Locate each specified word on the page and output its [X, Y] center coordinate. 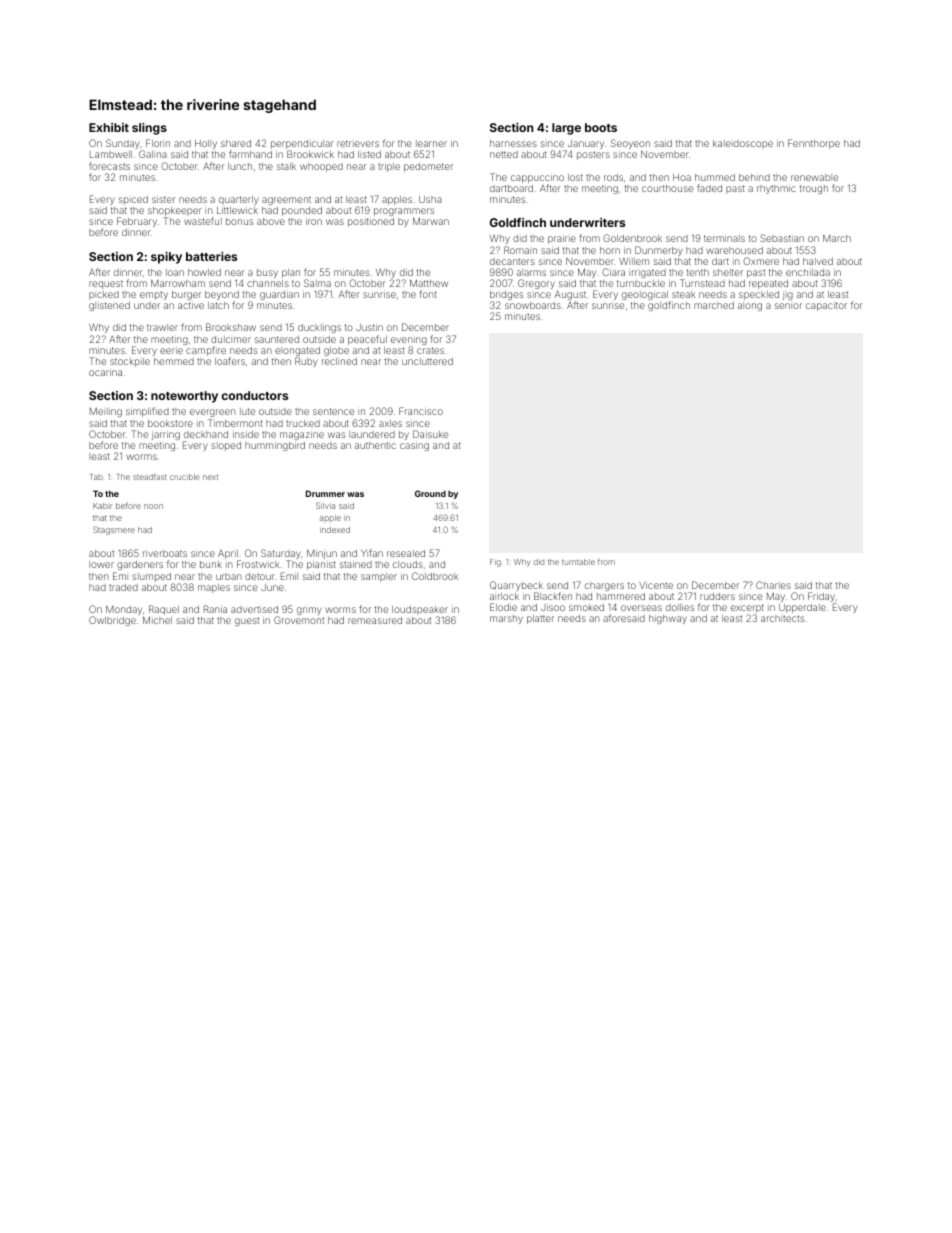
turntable [578, 562]
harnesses [513, 143]
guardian [279, 295]
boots [601, 127]
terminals [724, 238]
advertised [254, 609]
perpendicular [302, 145]
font [428, 294]
